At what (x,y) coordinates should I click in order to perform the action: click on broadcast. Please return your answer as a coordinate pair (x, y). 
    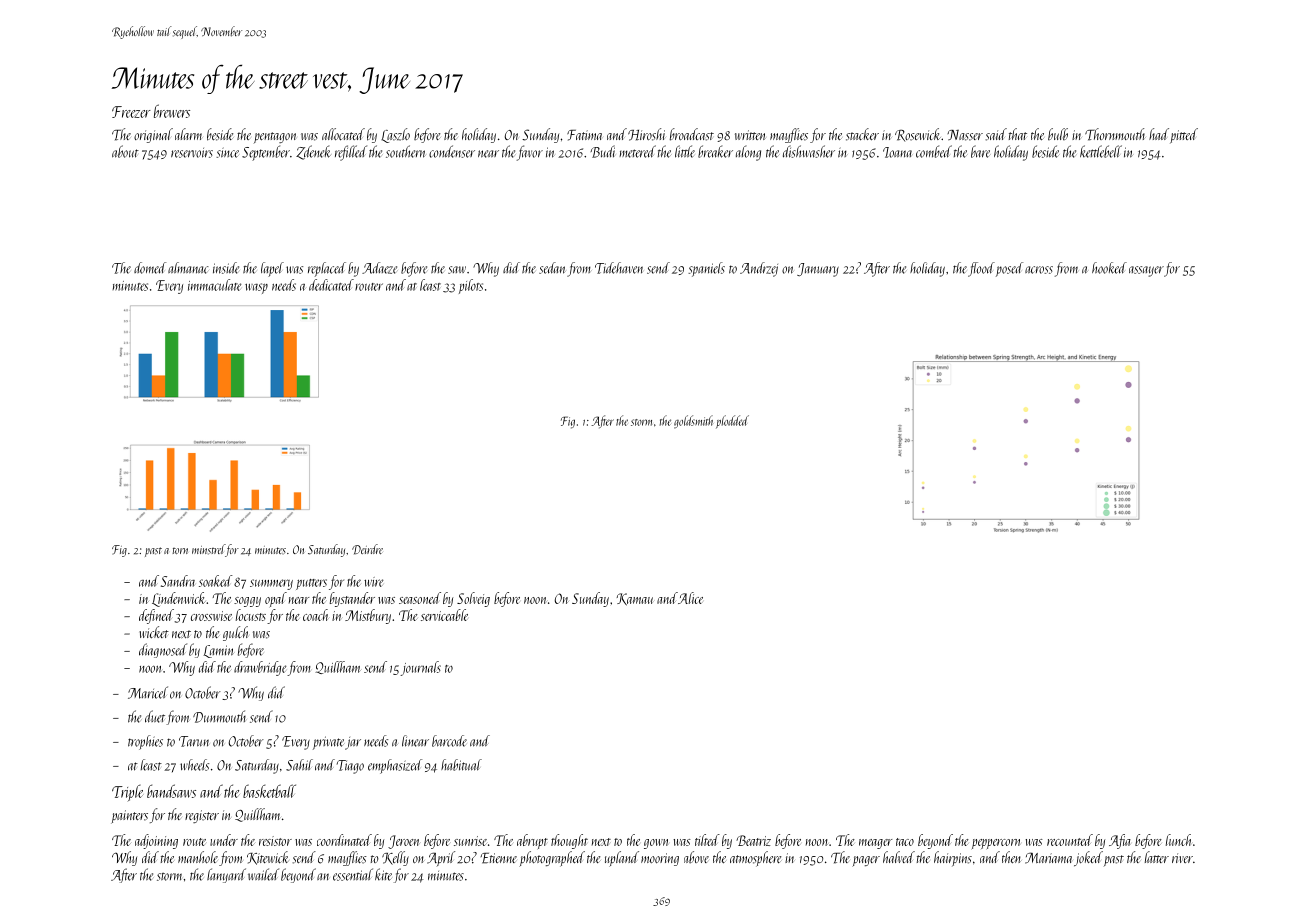
    Looking at the image, I should click on (692, 134).
